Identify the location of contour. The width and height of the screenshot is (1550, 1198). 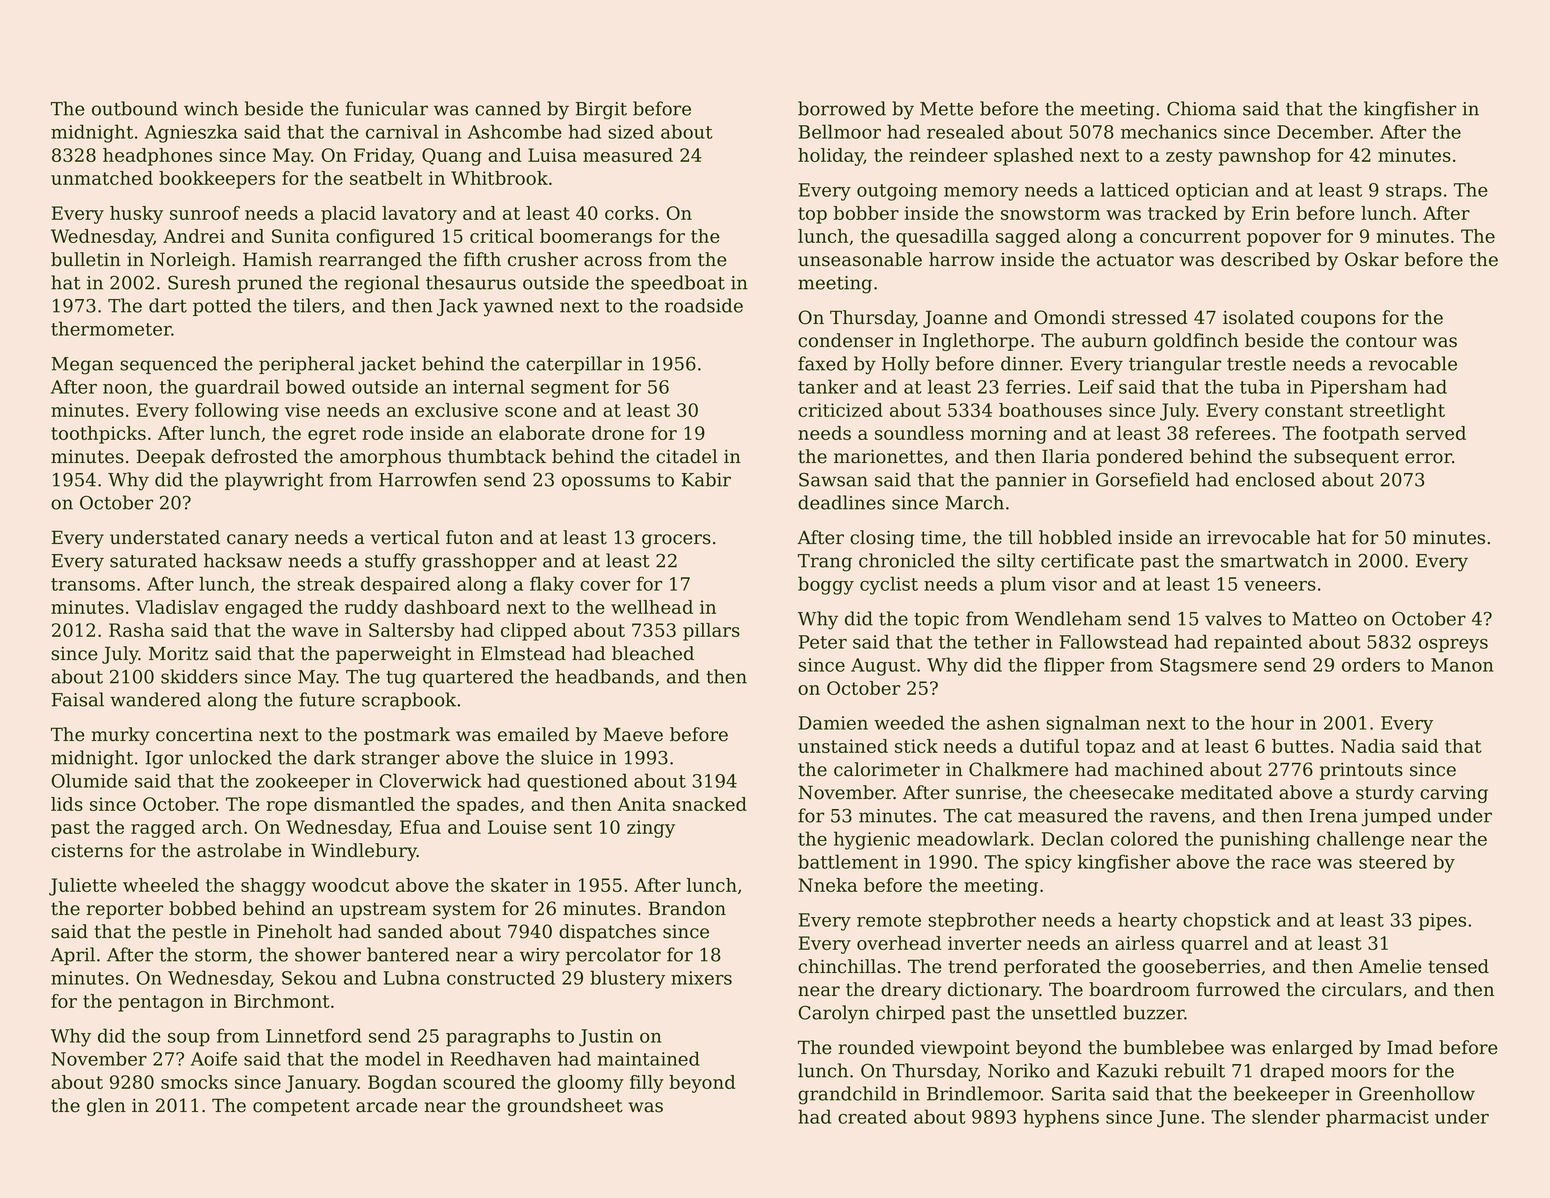
(1381, 341).
